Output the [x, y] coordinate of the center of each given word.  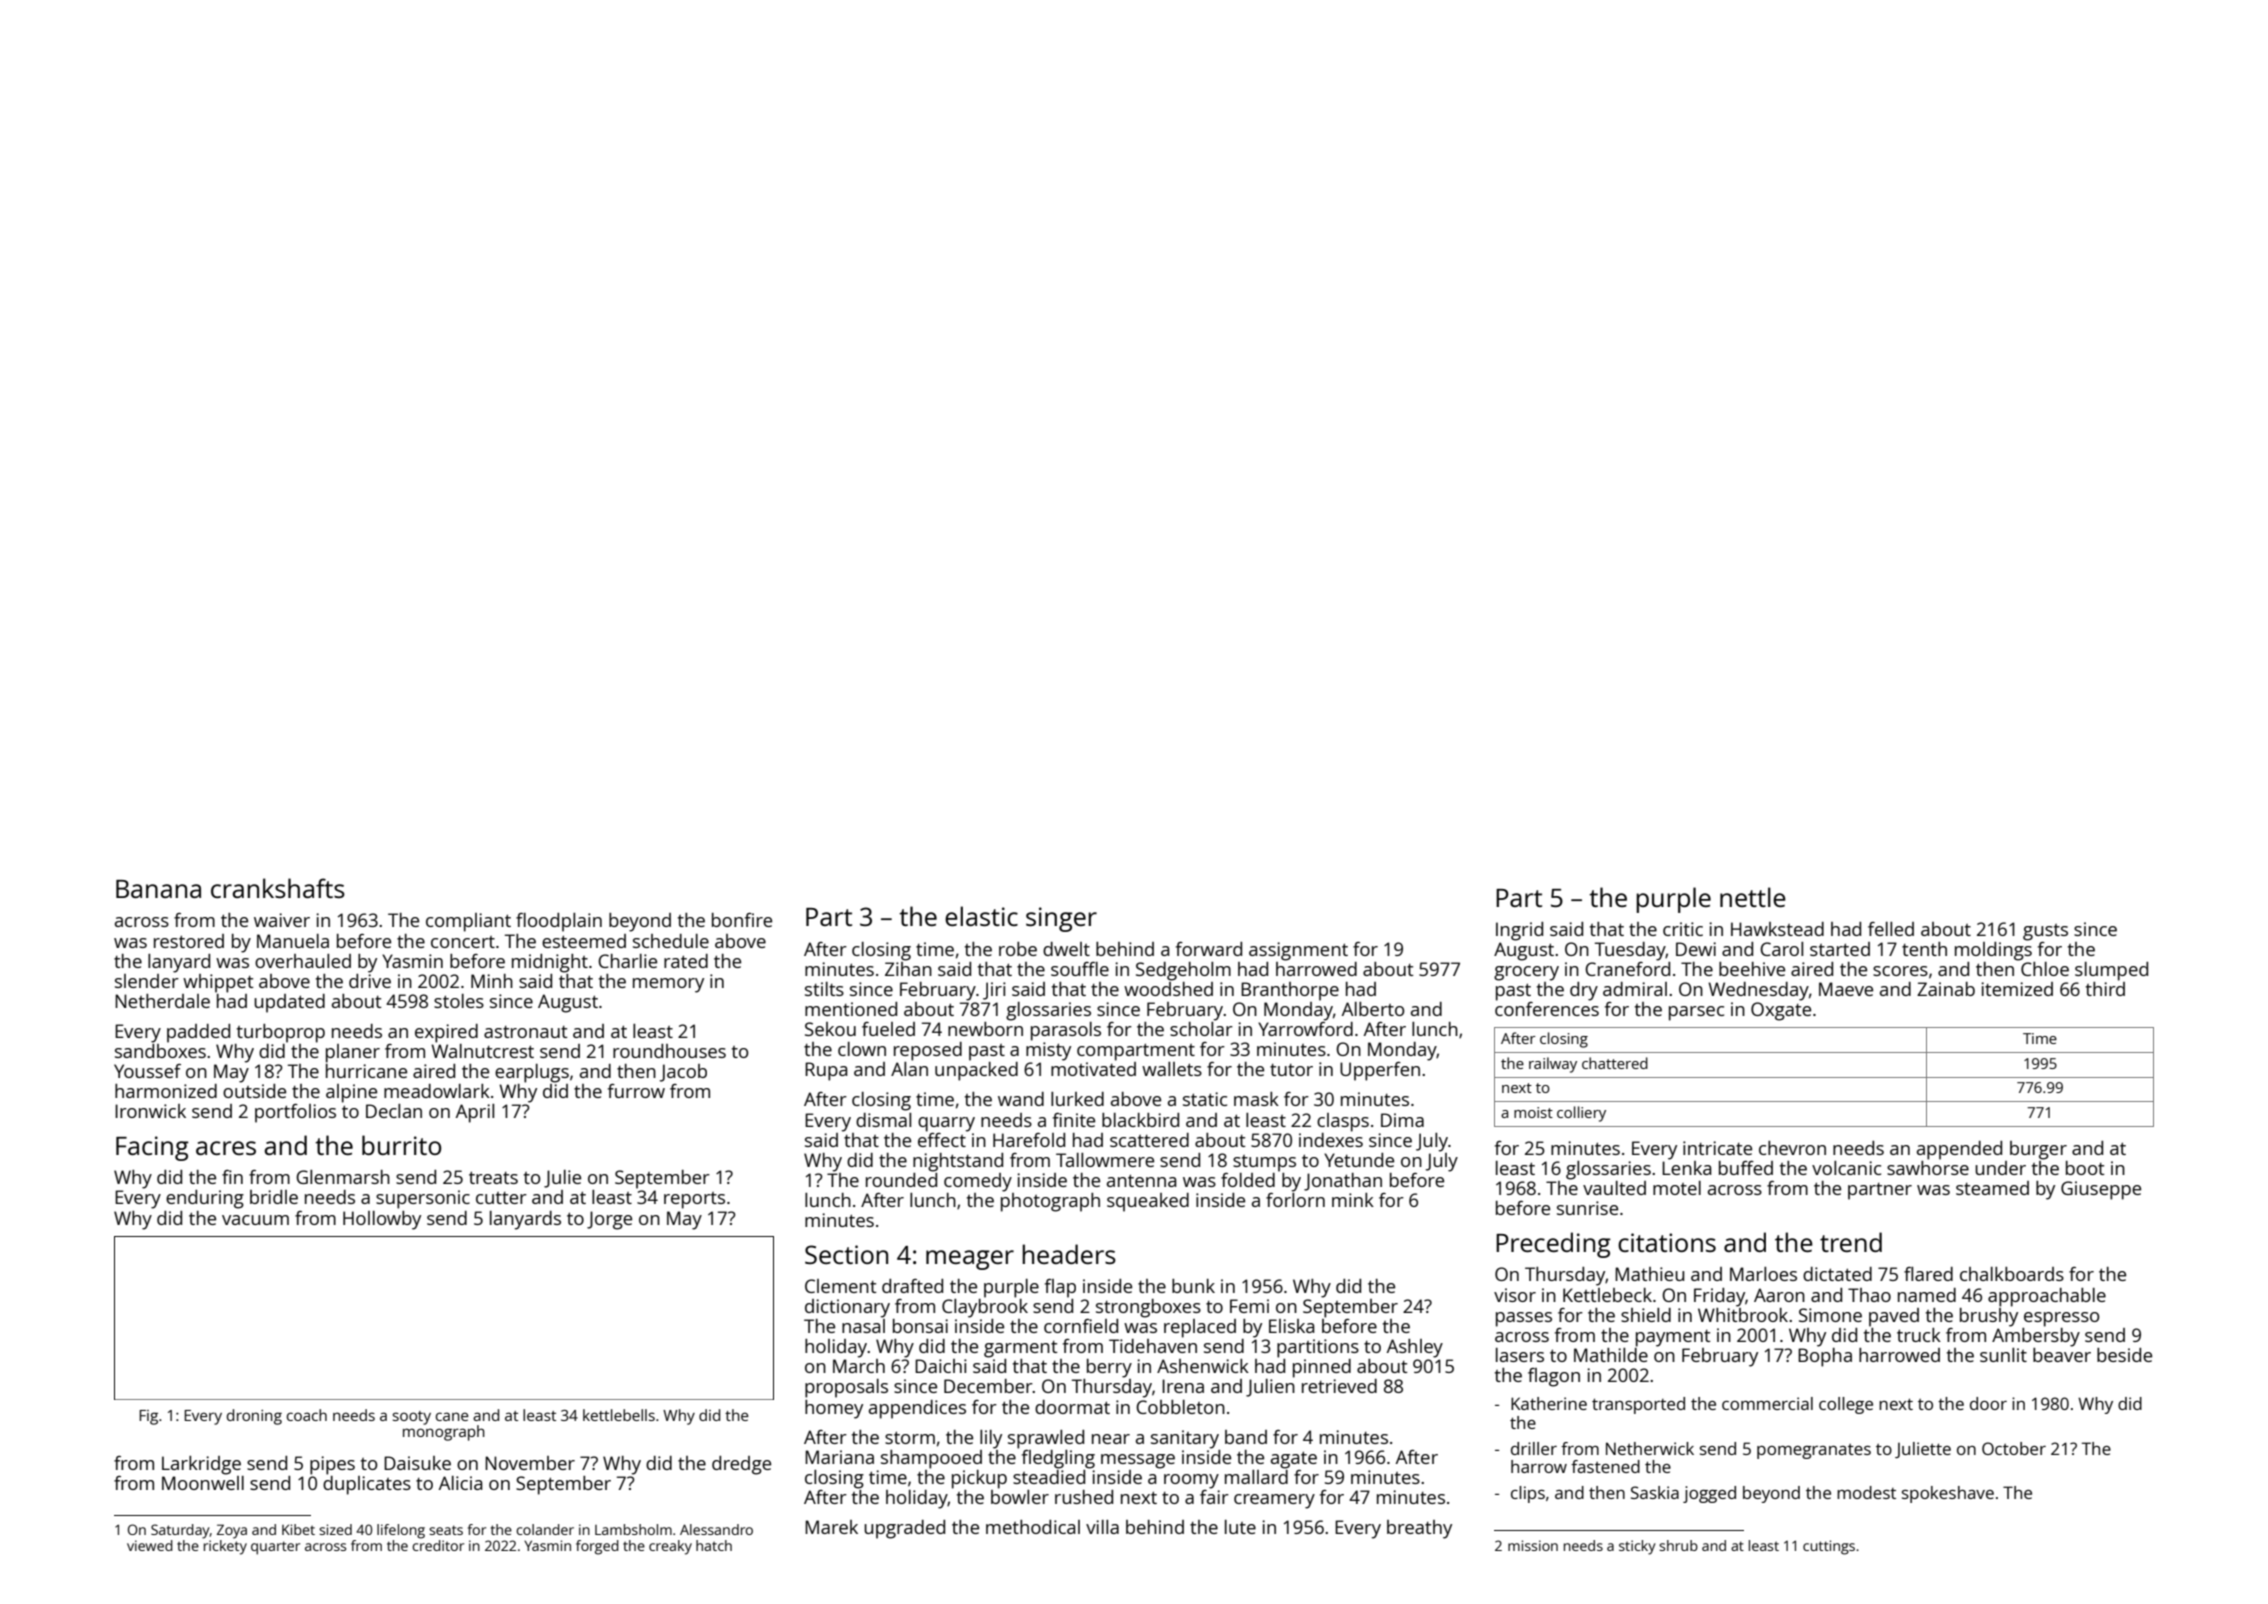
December [988, 1386]
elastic [981, 916]
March [859, 1366]
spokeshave [1948, 1494]
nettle [1753, 897]
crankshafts [278, 888]
